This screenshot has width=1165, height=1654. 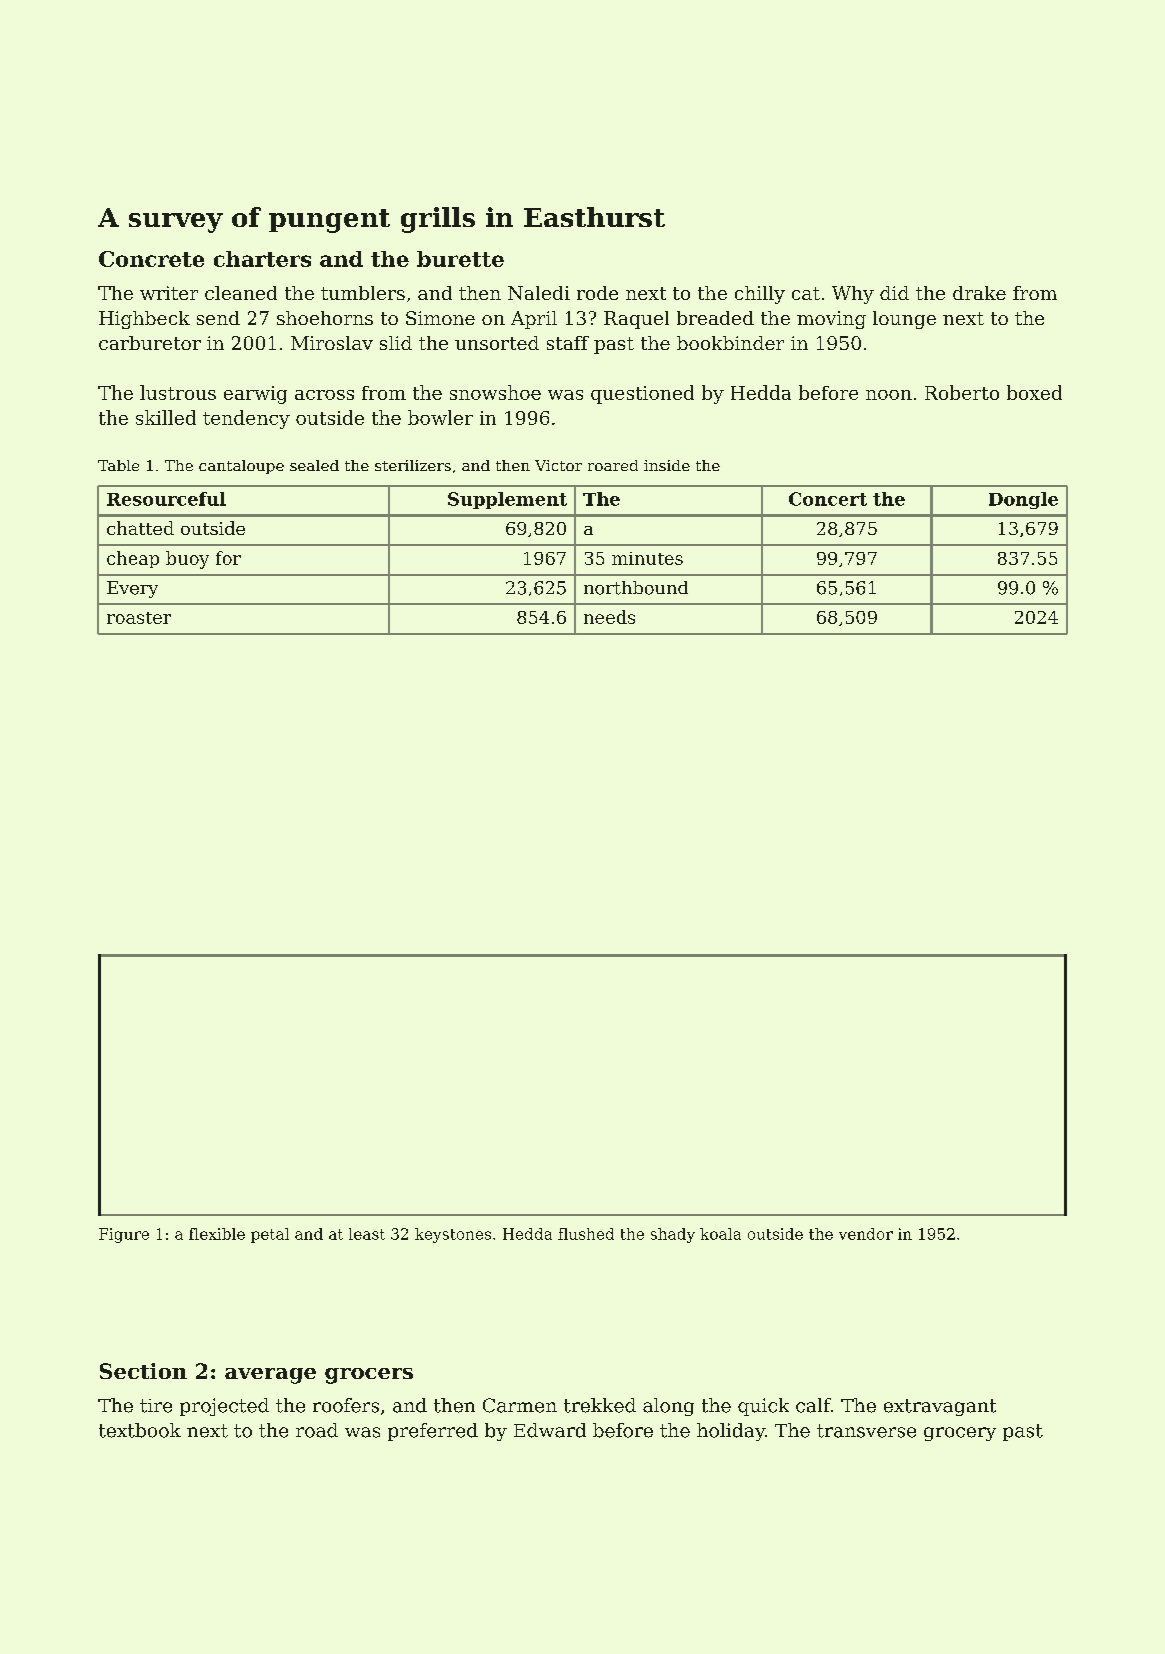 What do you see at coordinates (831, 320) in the screenshot?
I see `moving` at bounding box center [831, 320].
